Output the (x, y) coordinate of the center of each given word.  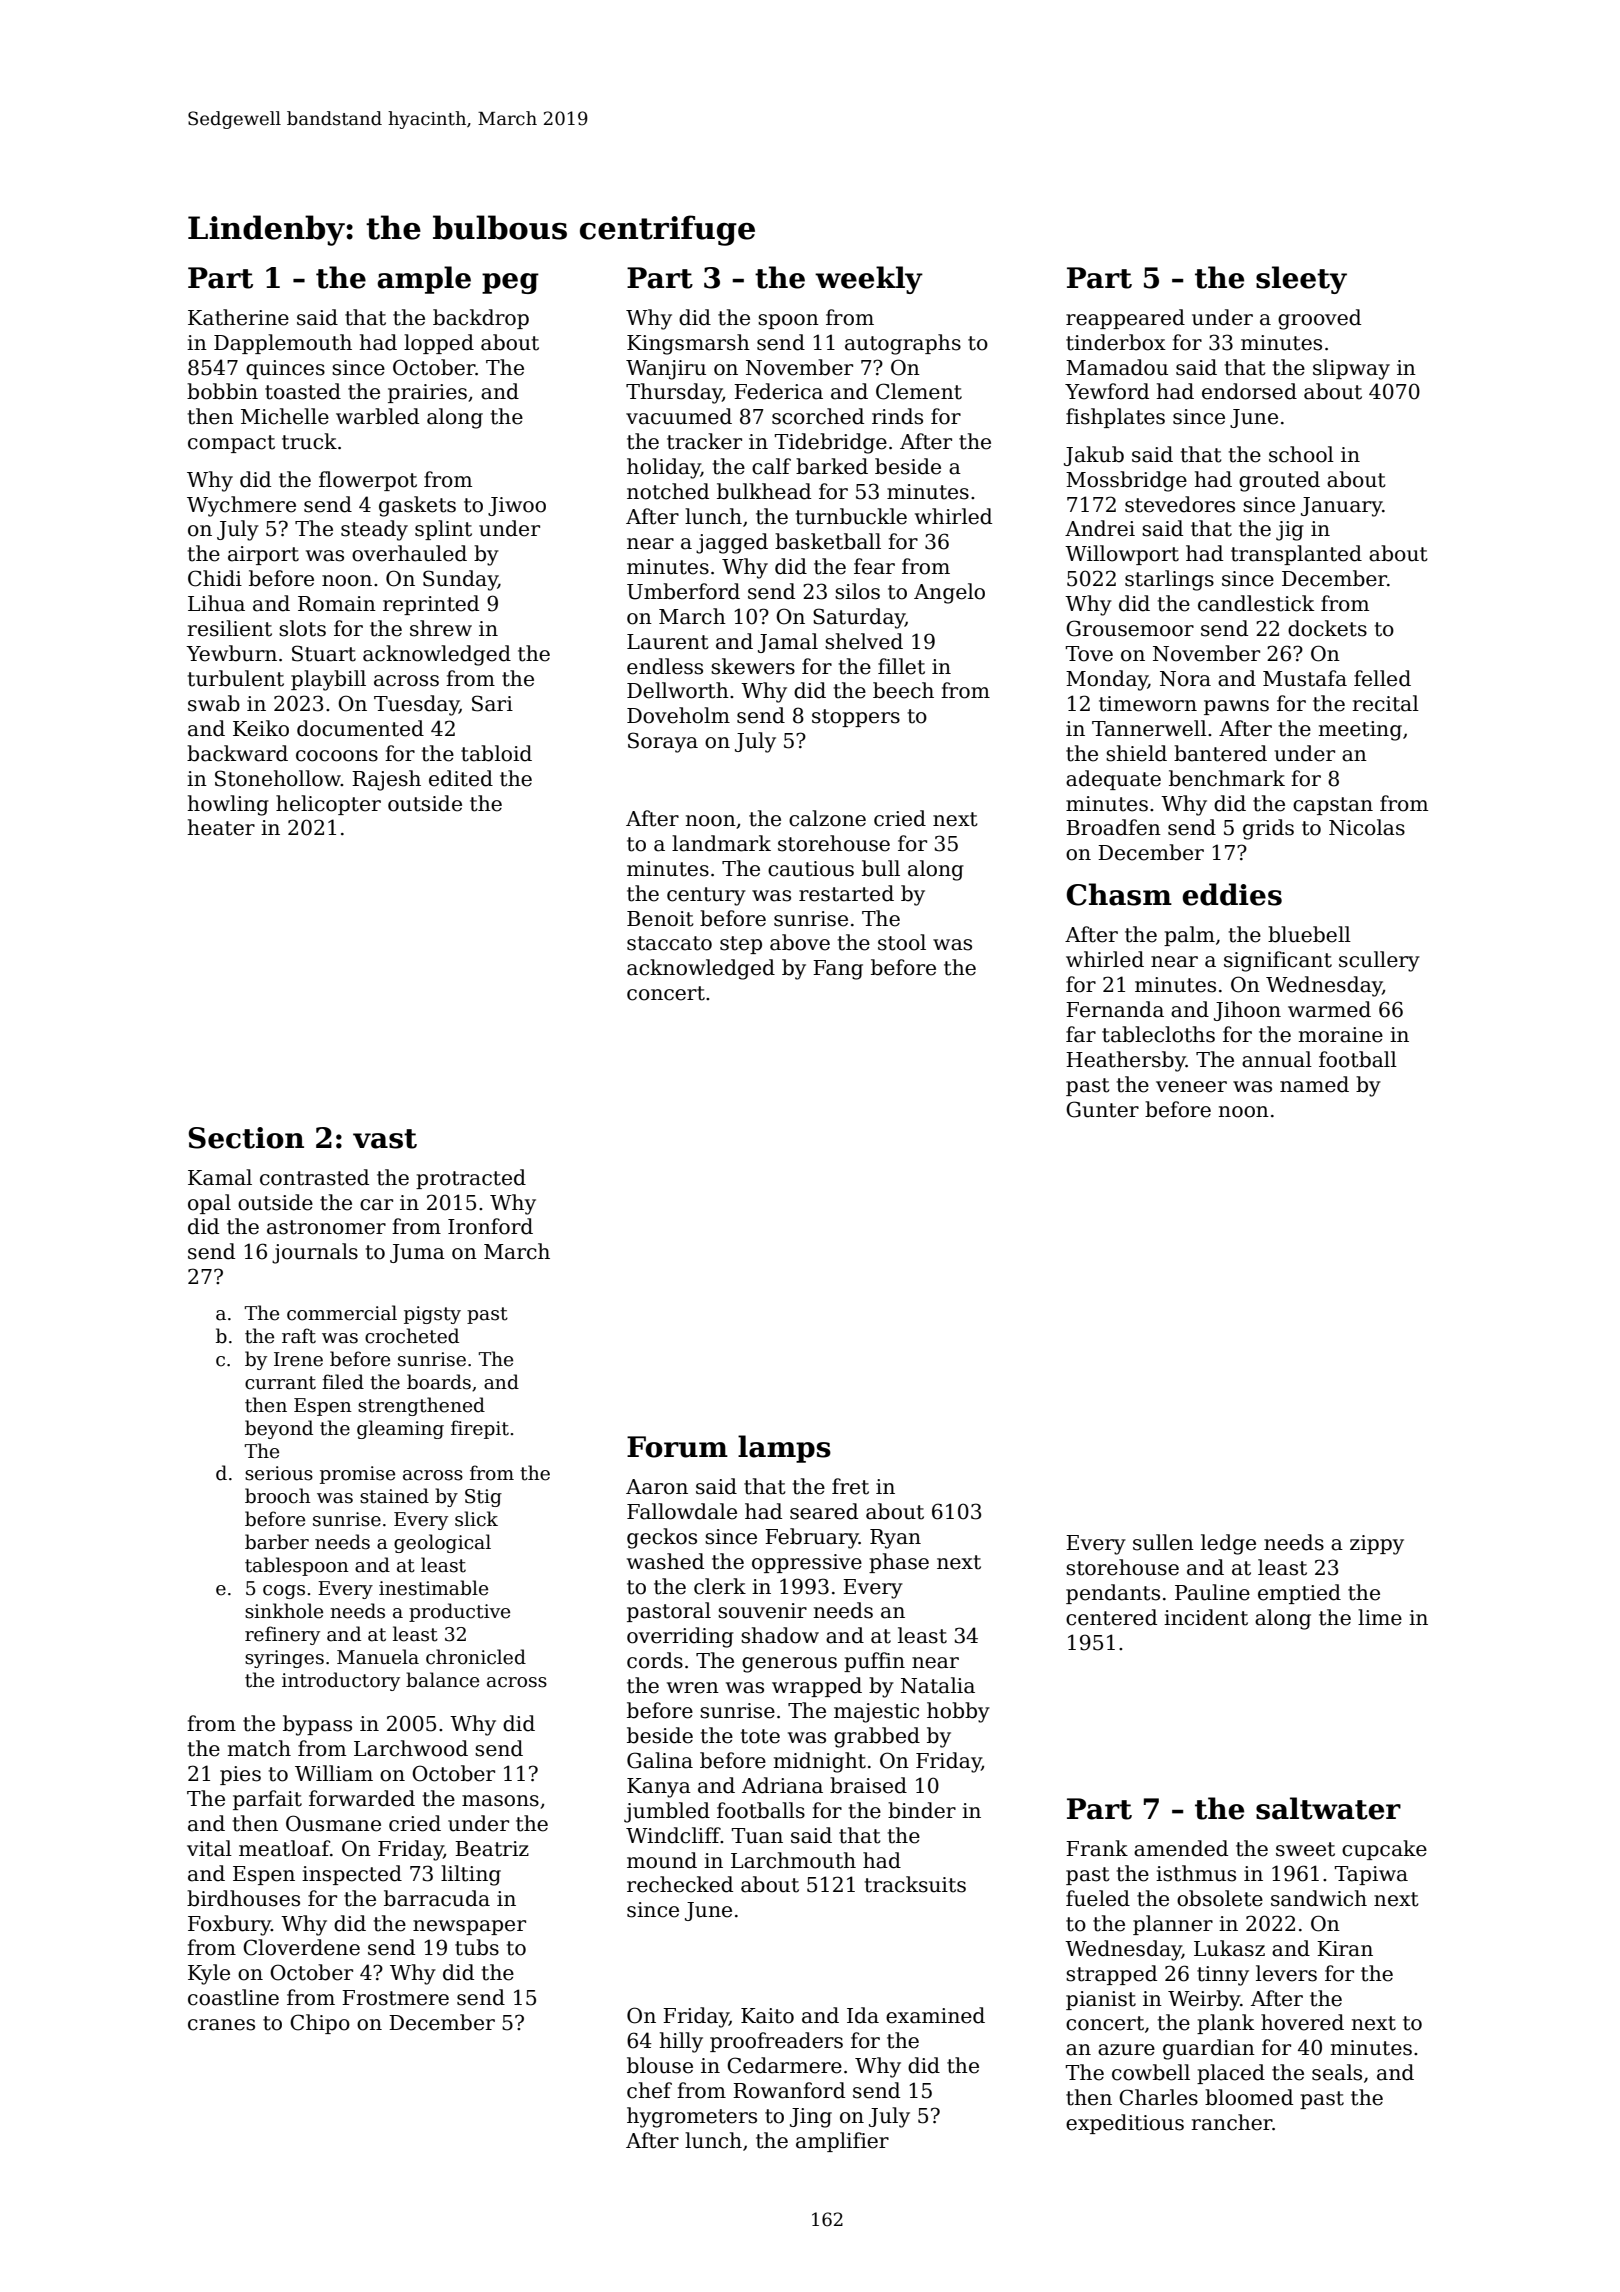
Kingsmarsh (688, 344)
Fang (838, 970)
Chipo (320, 2024)
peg (510, 283)
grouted (1279, 481)
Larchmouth (793, 1860)
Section (246, 1138)
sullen (1163, 1542)
